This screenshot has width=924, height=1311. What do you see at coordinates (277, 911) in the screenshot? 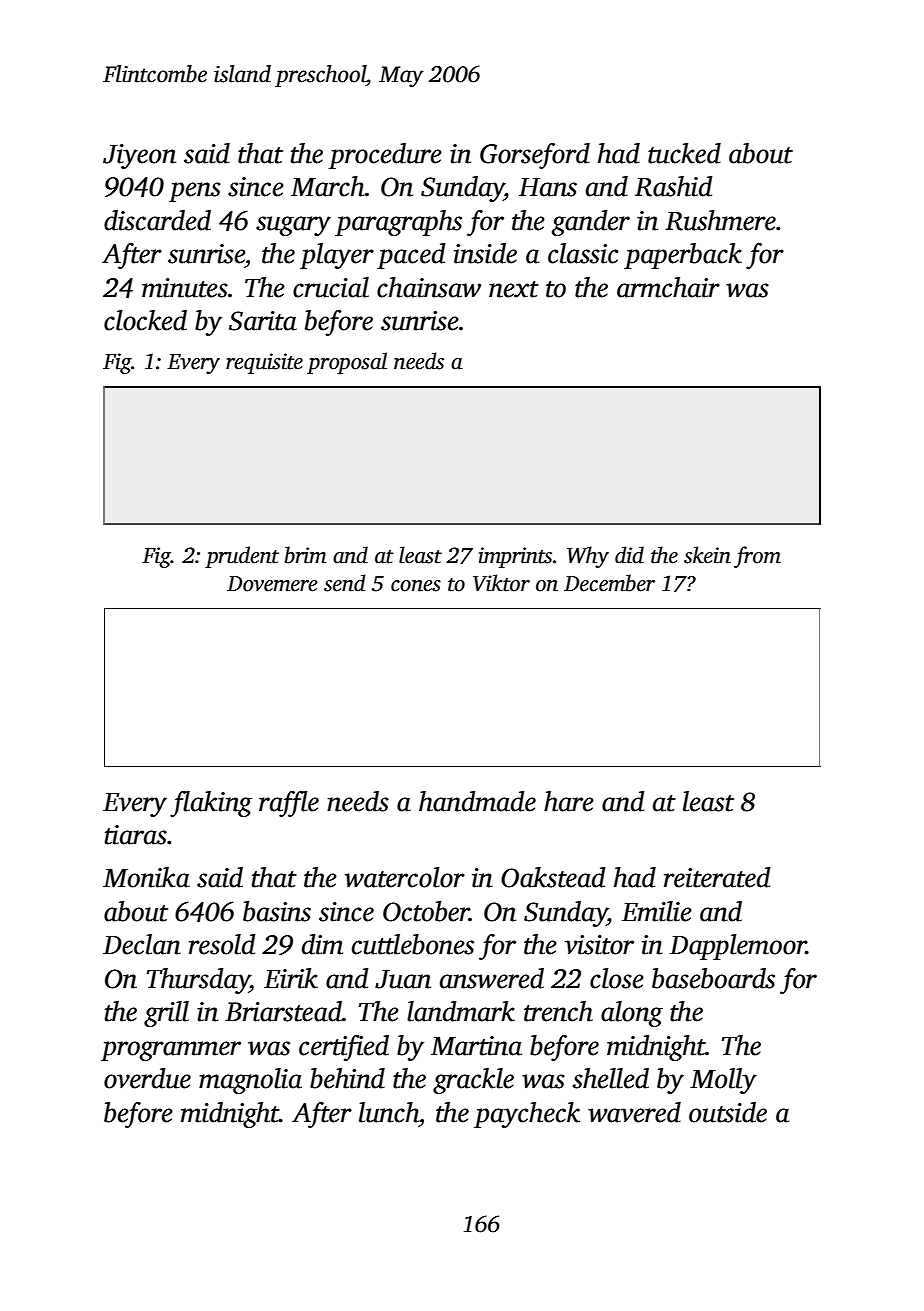
I see `basins` at bounding box center [277, 911].
